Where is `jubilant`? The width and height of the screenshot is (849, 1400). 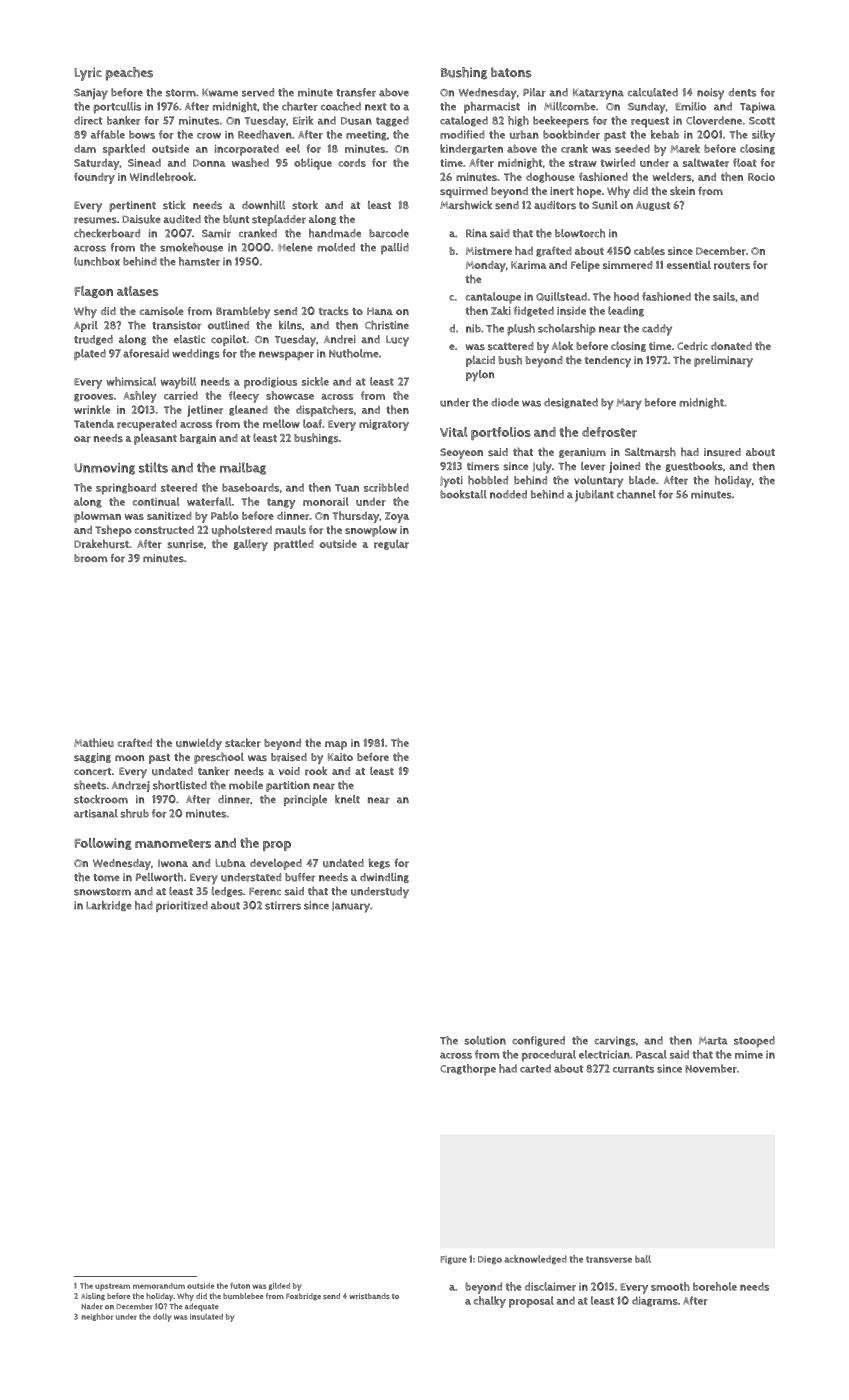 jubilant is located at coordinates (594, 495).
